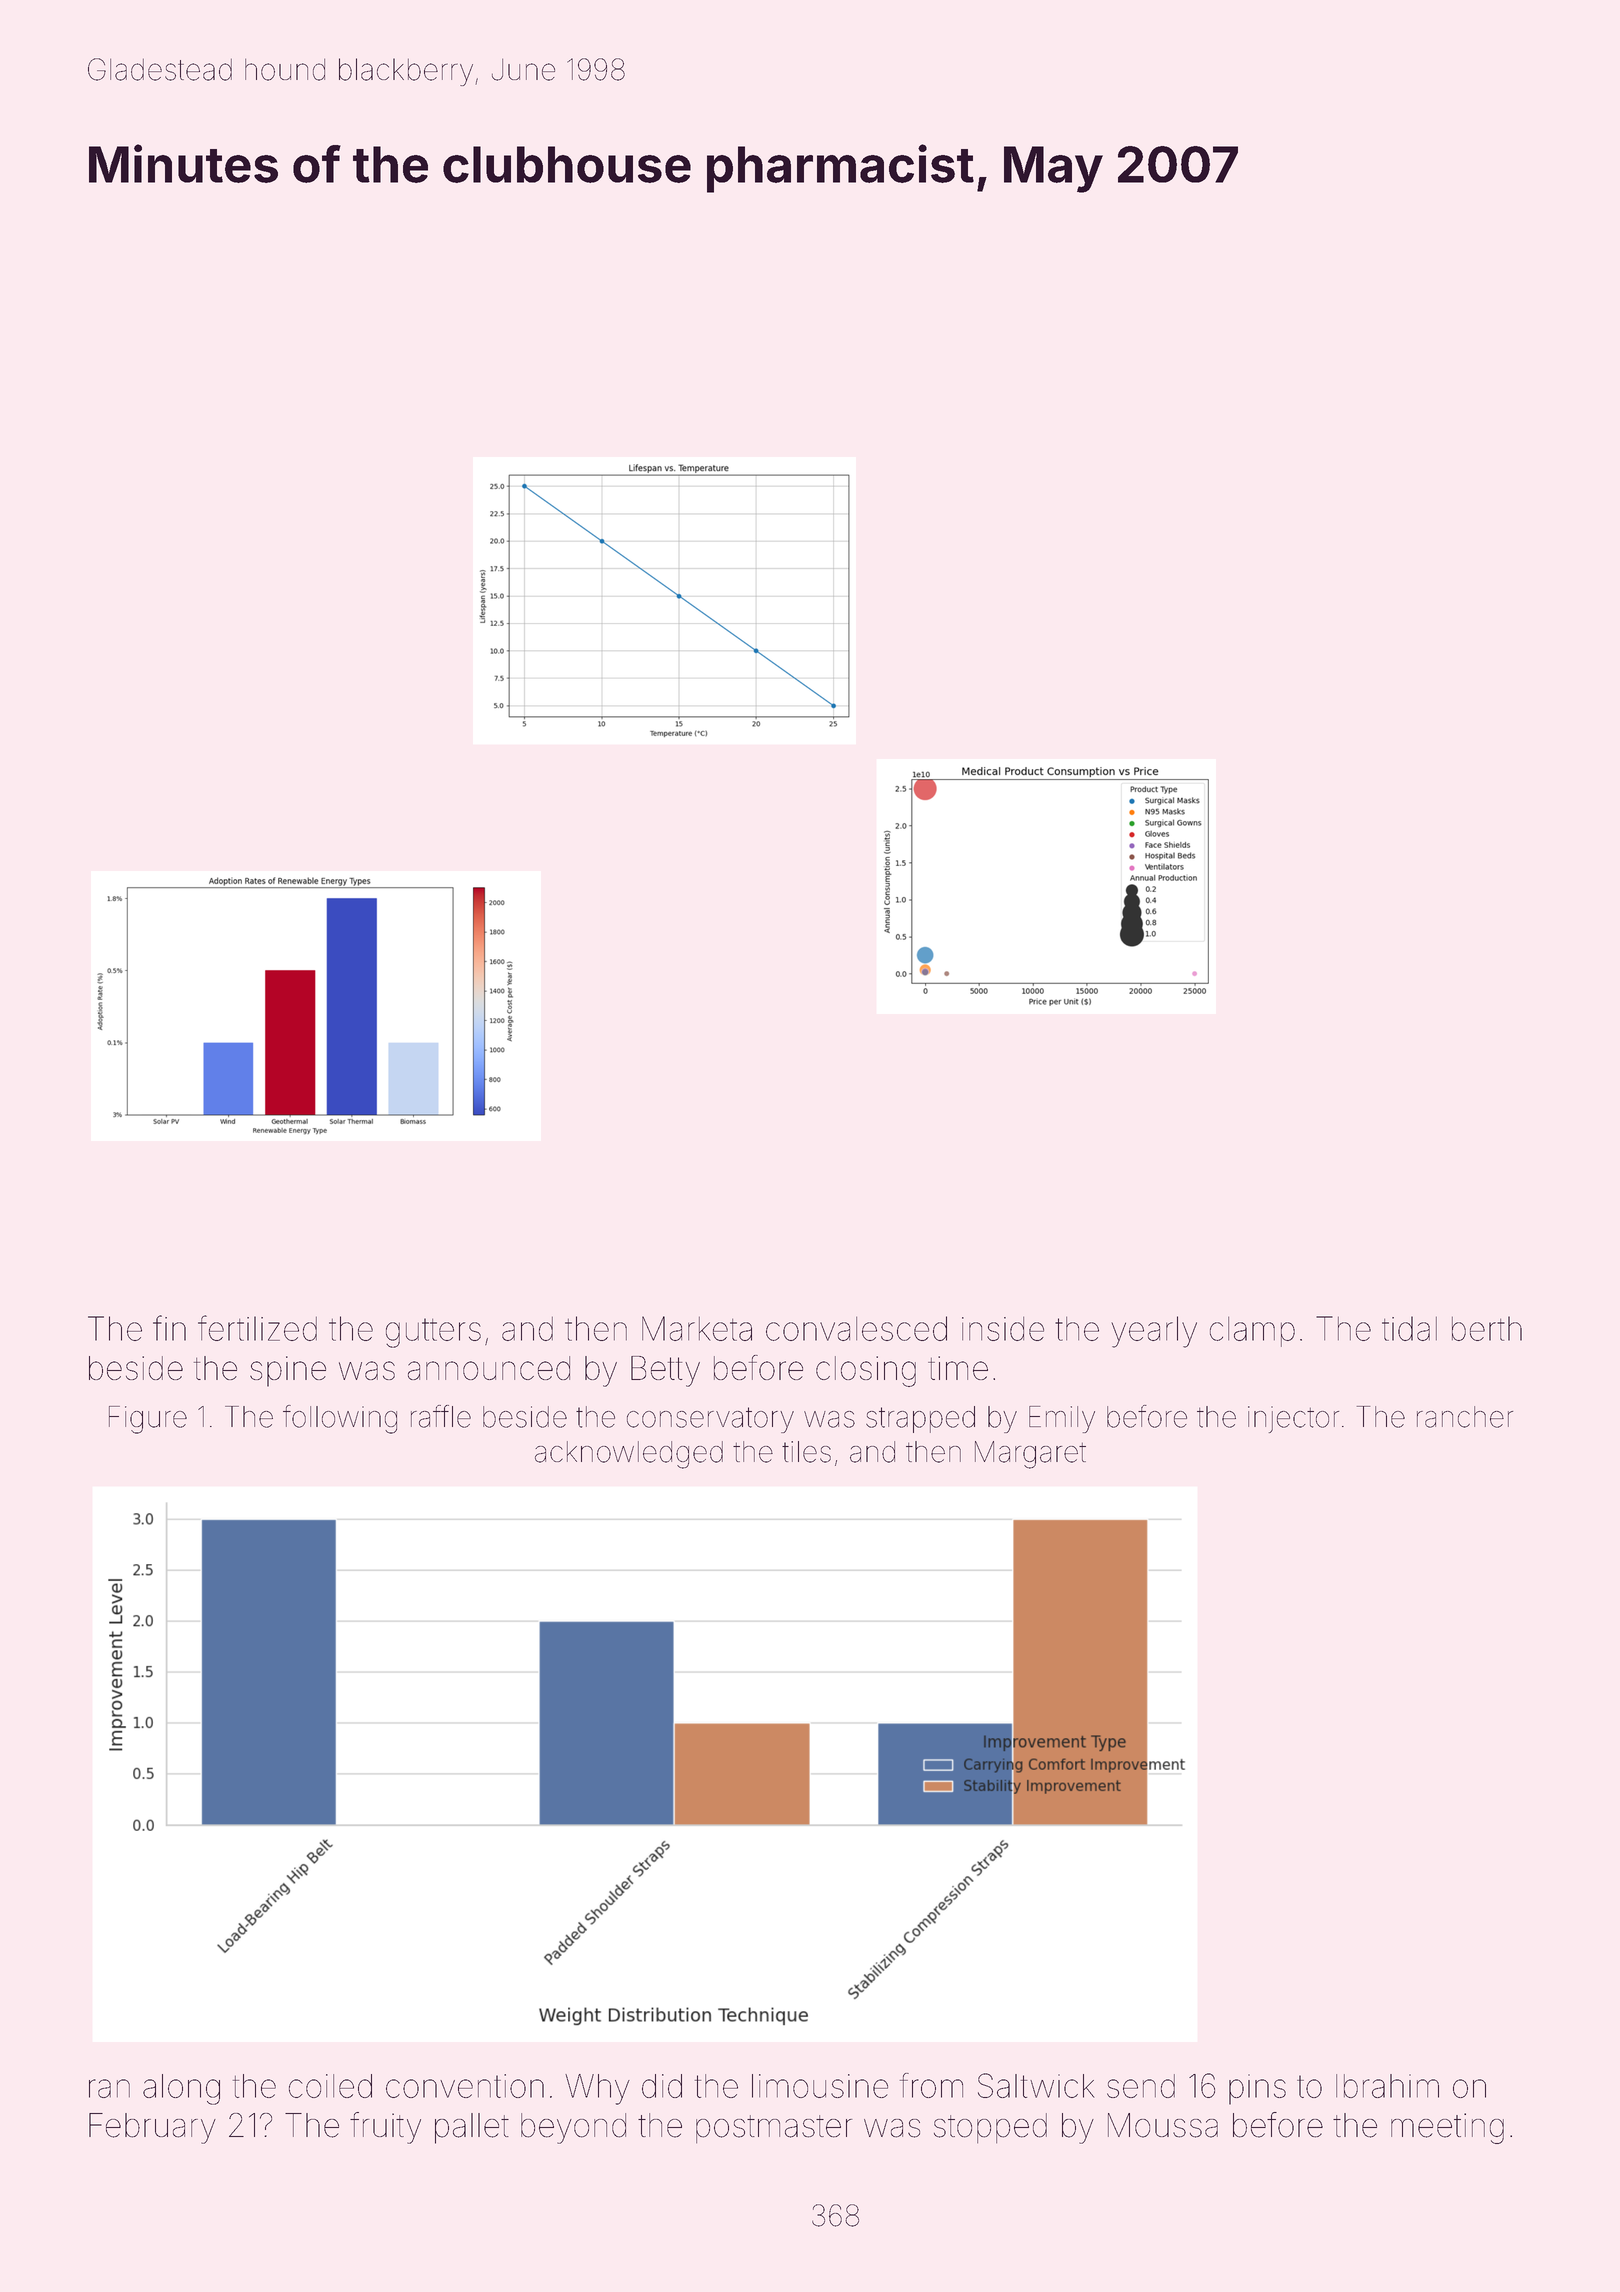  I want to click on did, so click(662, 2086).
